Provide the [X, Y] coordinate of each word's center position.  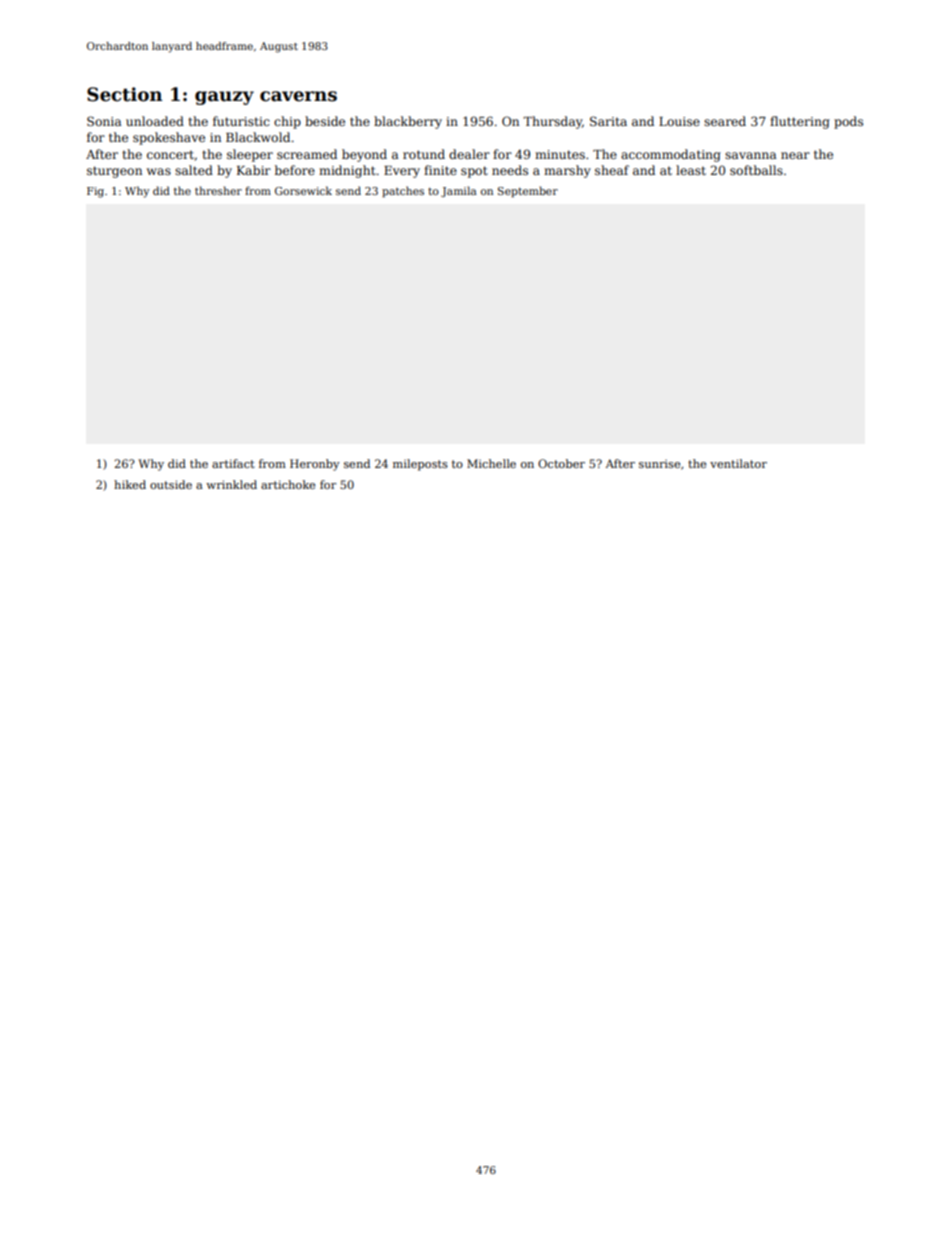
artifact [233, 463]
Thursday [552, 122]
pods [848, 122]
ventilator [738, 463]
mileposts [420, 465]
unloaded [155, 121]
